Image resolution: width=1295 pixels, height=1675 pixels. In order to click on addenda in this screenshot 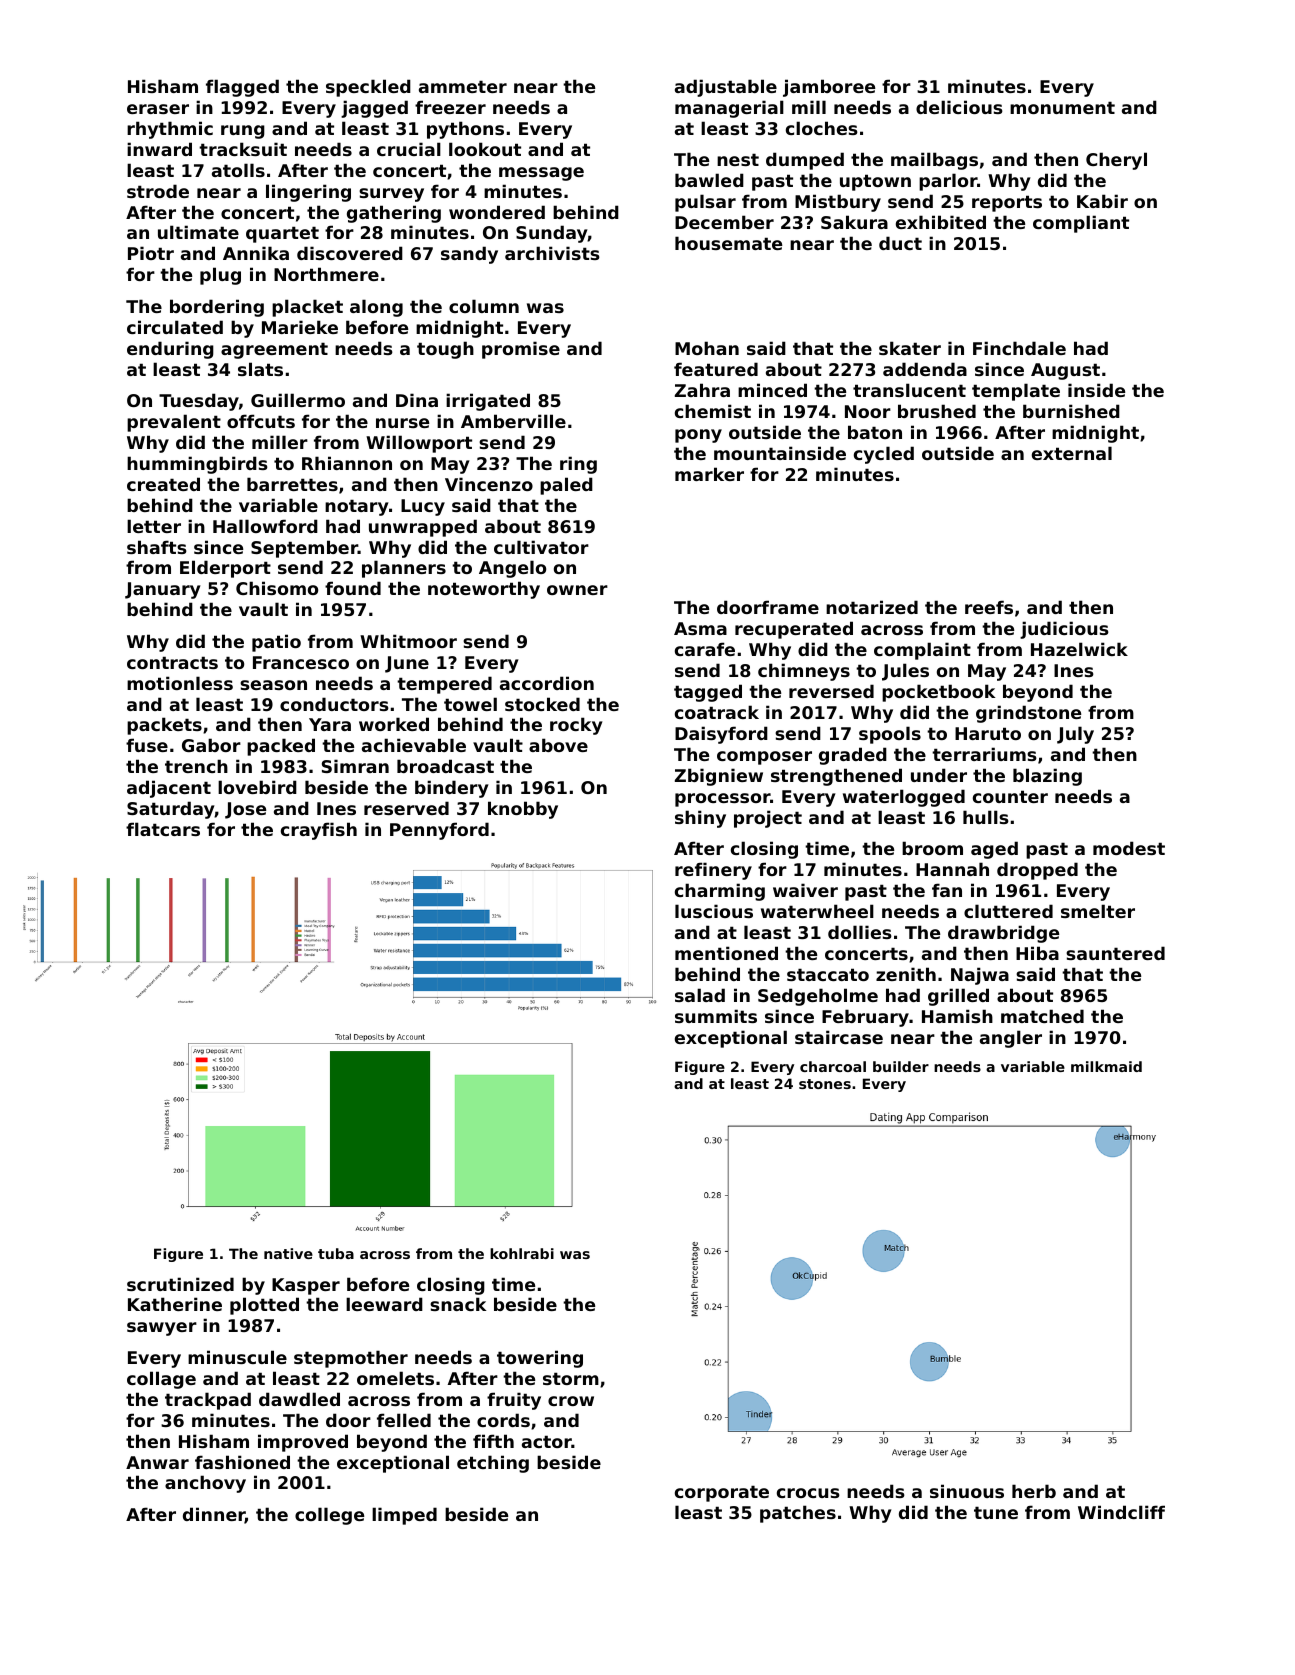, I will do `click(925, 369)`.
